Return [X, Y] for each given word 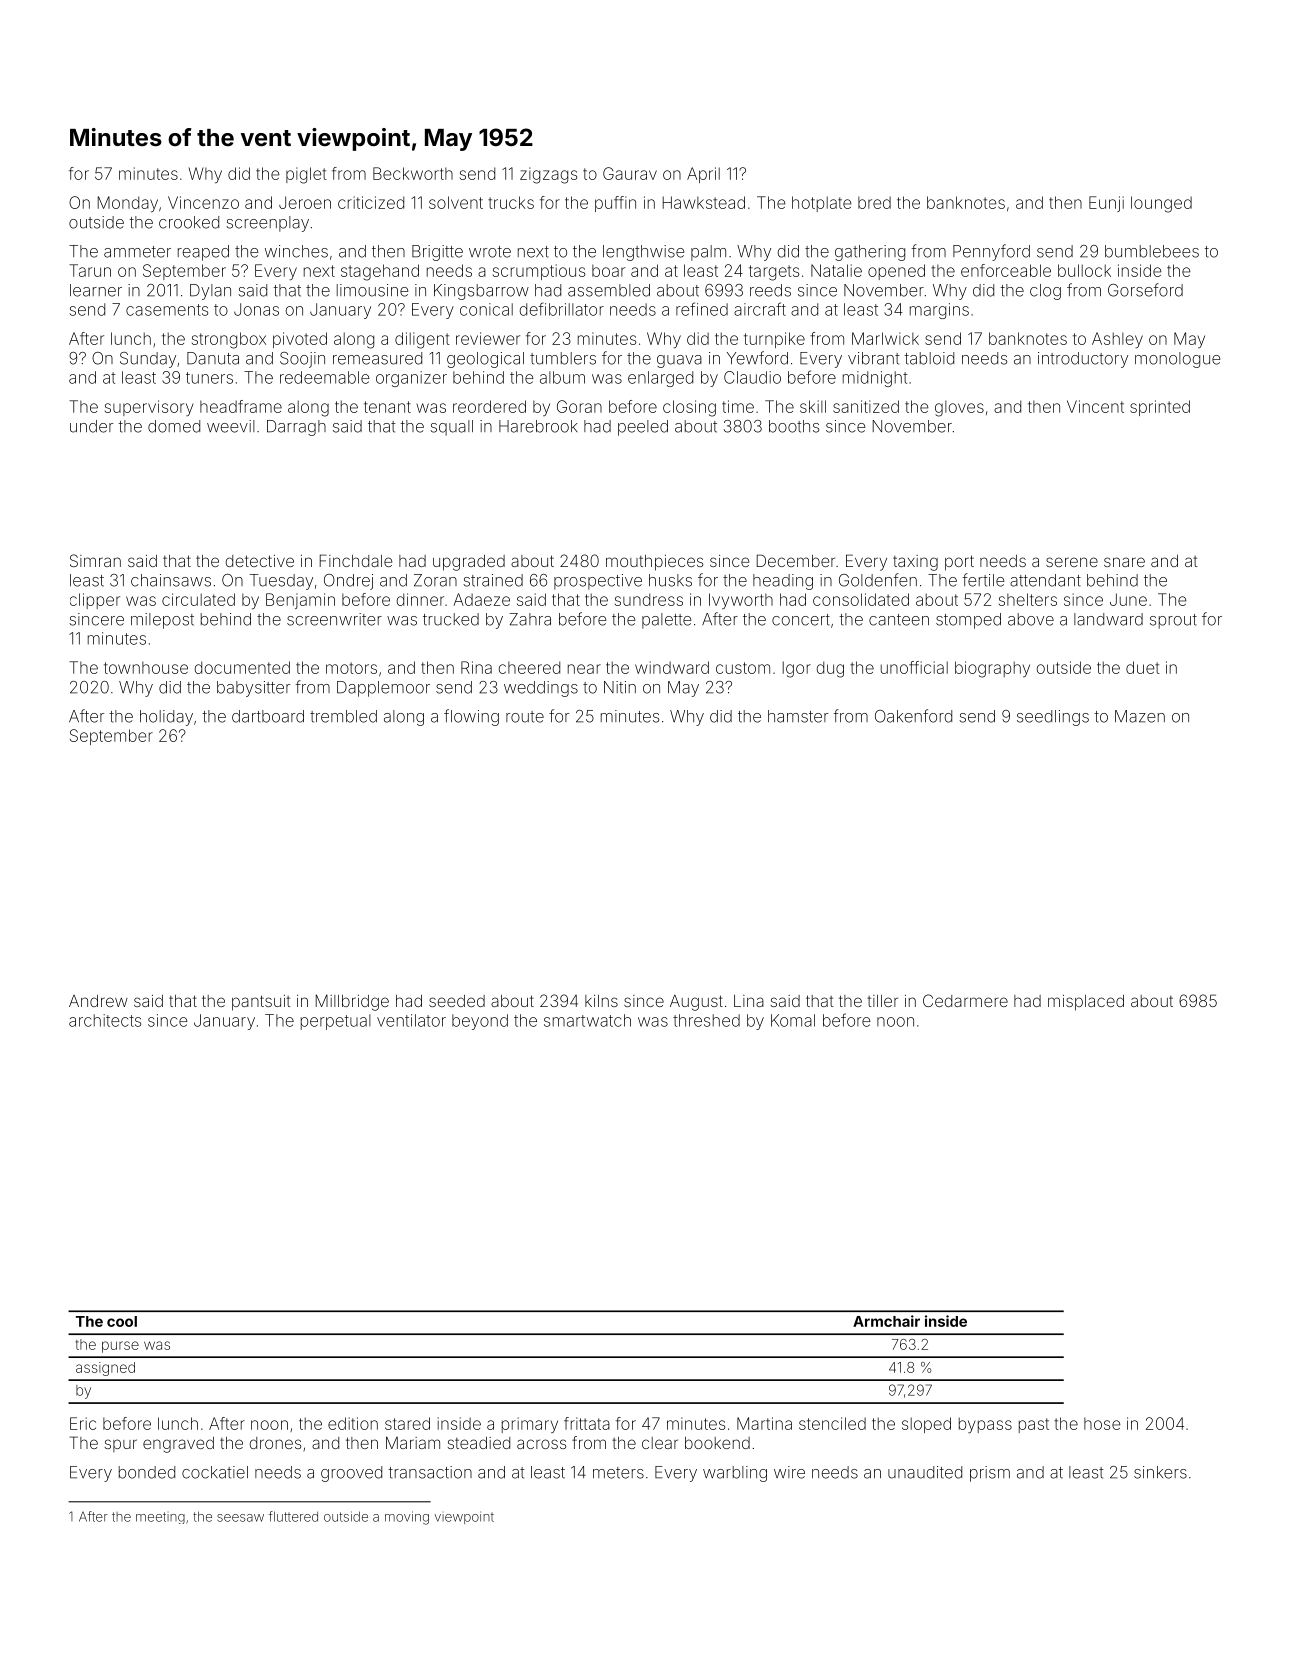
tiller [882, 1001]
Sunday [148, 360]
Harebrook [538, 426]
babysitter [253, 689]
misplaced [1086, 1003]
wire [789, 1472]
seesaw [240, 1518]
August [696, 1003]
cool [122, 1321]
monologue [1177, 360]
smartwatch [587, 1020]
